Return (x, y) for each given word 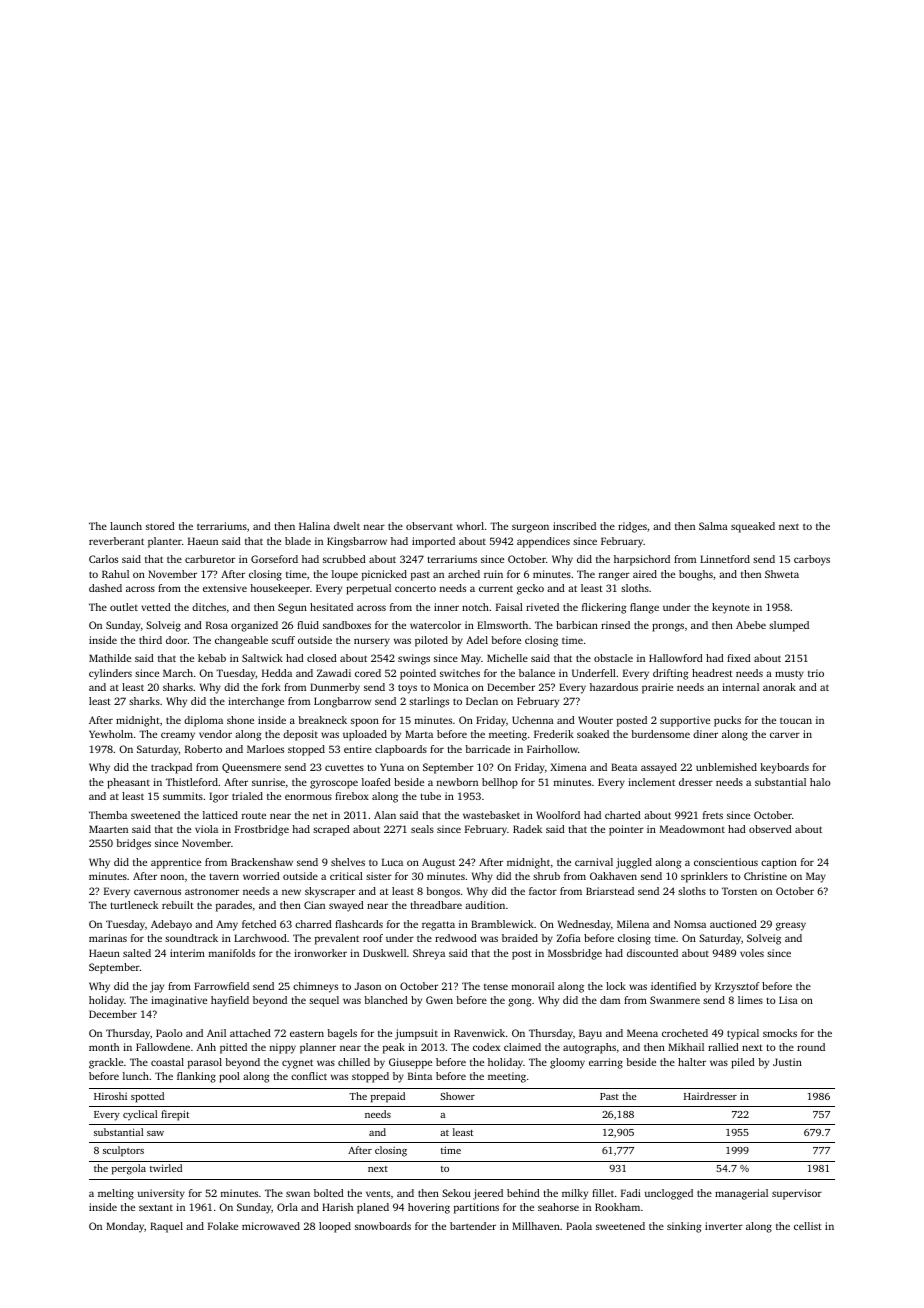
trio (816, 673)
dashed (105, 588)
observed (770, 829)
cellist (808, 1226)
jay (157, 987)
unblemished (726, 767)
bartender (473, 1226)
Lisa (788, 1000)
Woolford (558, 815)
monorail (533, 986)
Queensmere (251, 768)
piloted (431, 641)
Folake (223, 1226)
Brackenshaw (262, 862)
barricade (487, 749)
